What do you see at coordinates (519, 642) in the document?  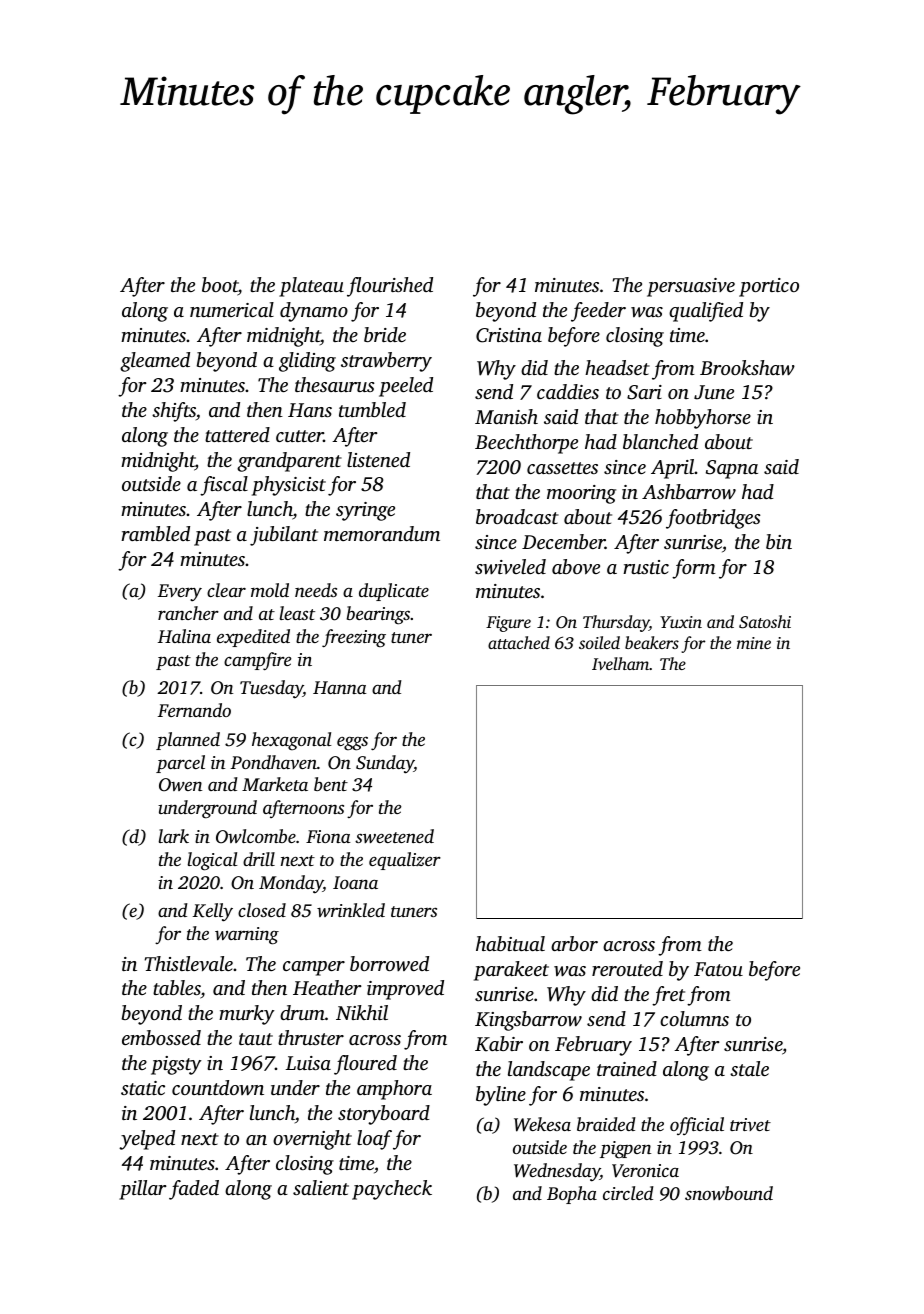 I see `attached` at bounding box center [519, 642].
